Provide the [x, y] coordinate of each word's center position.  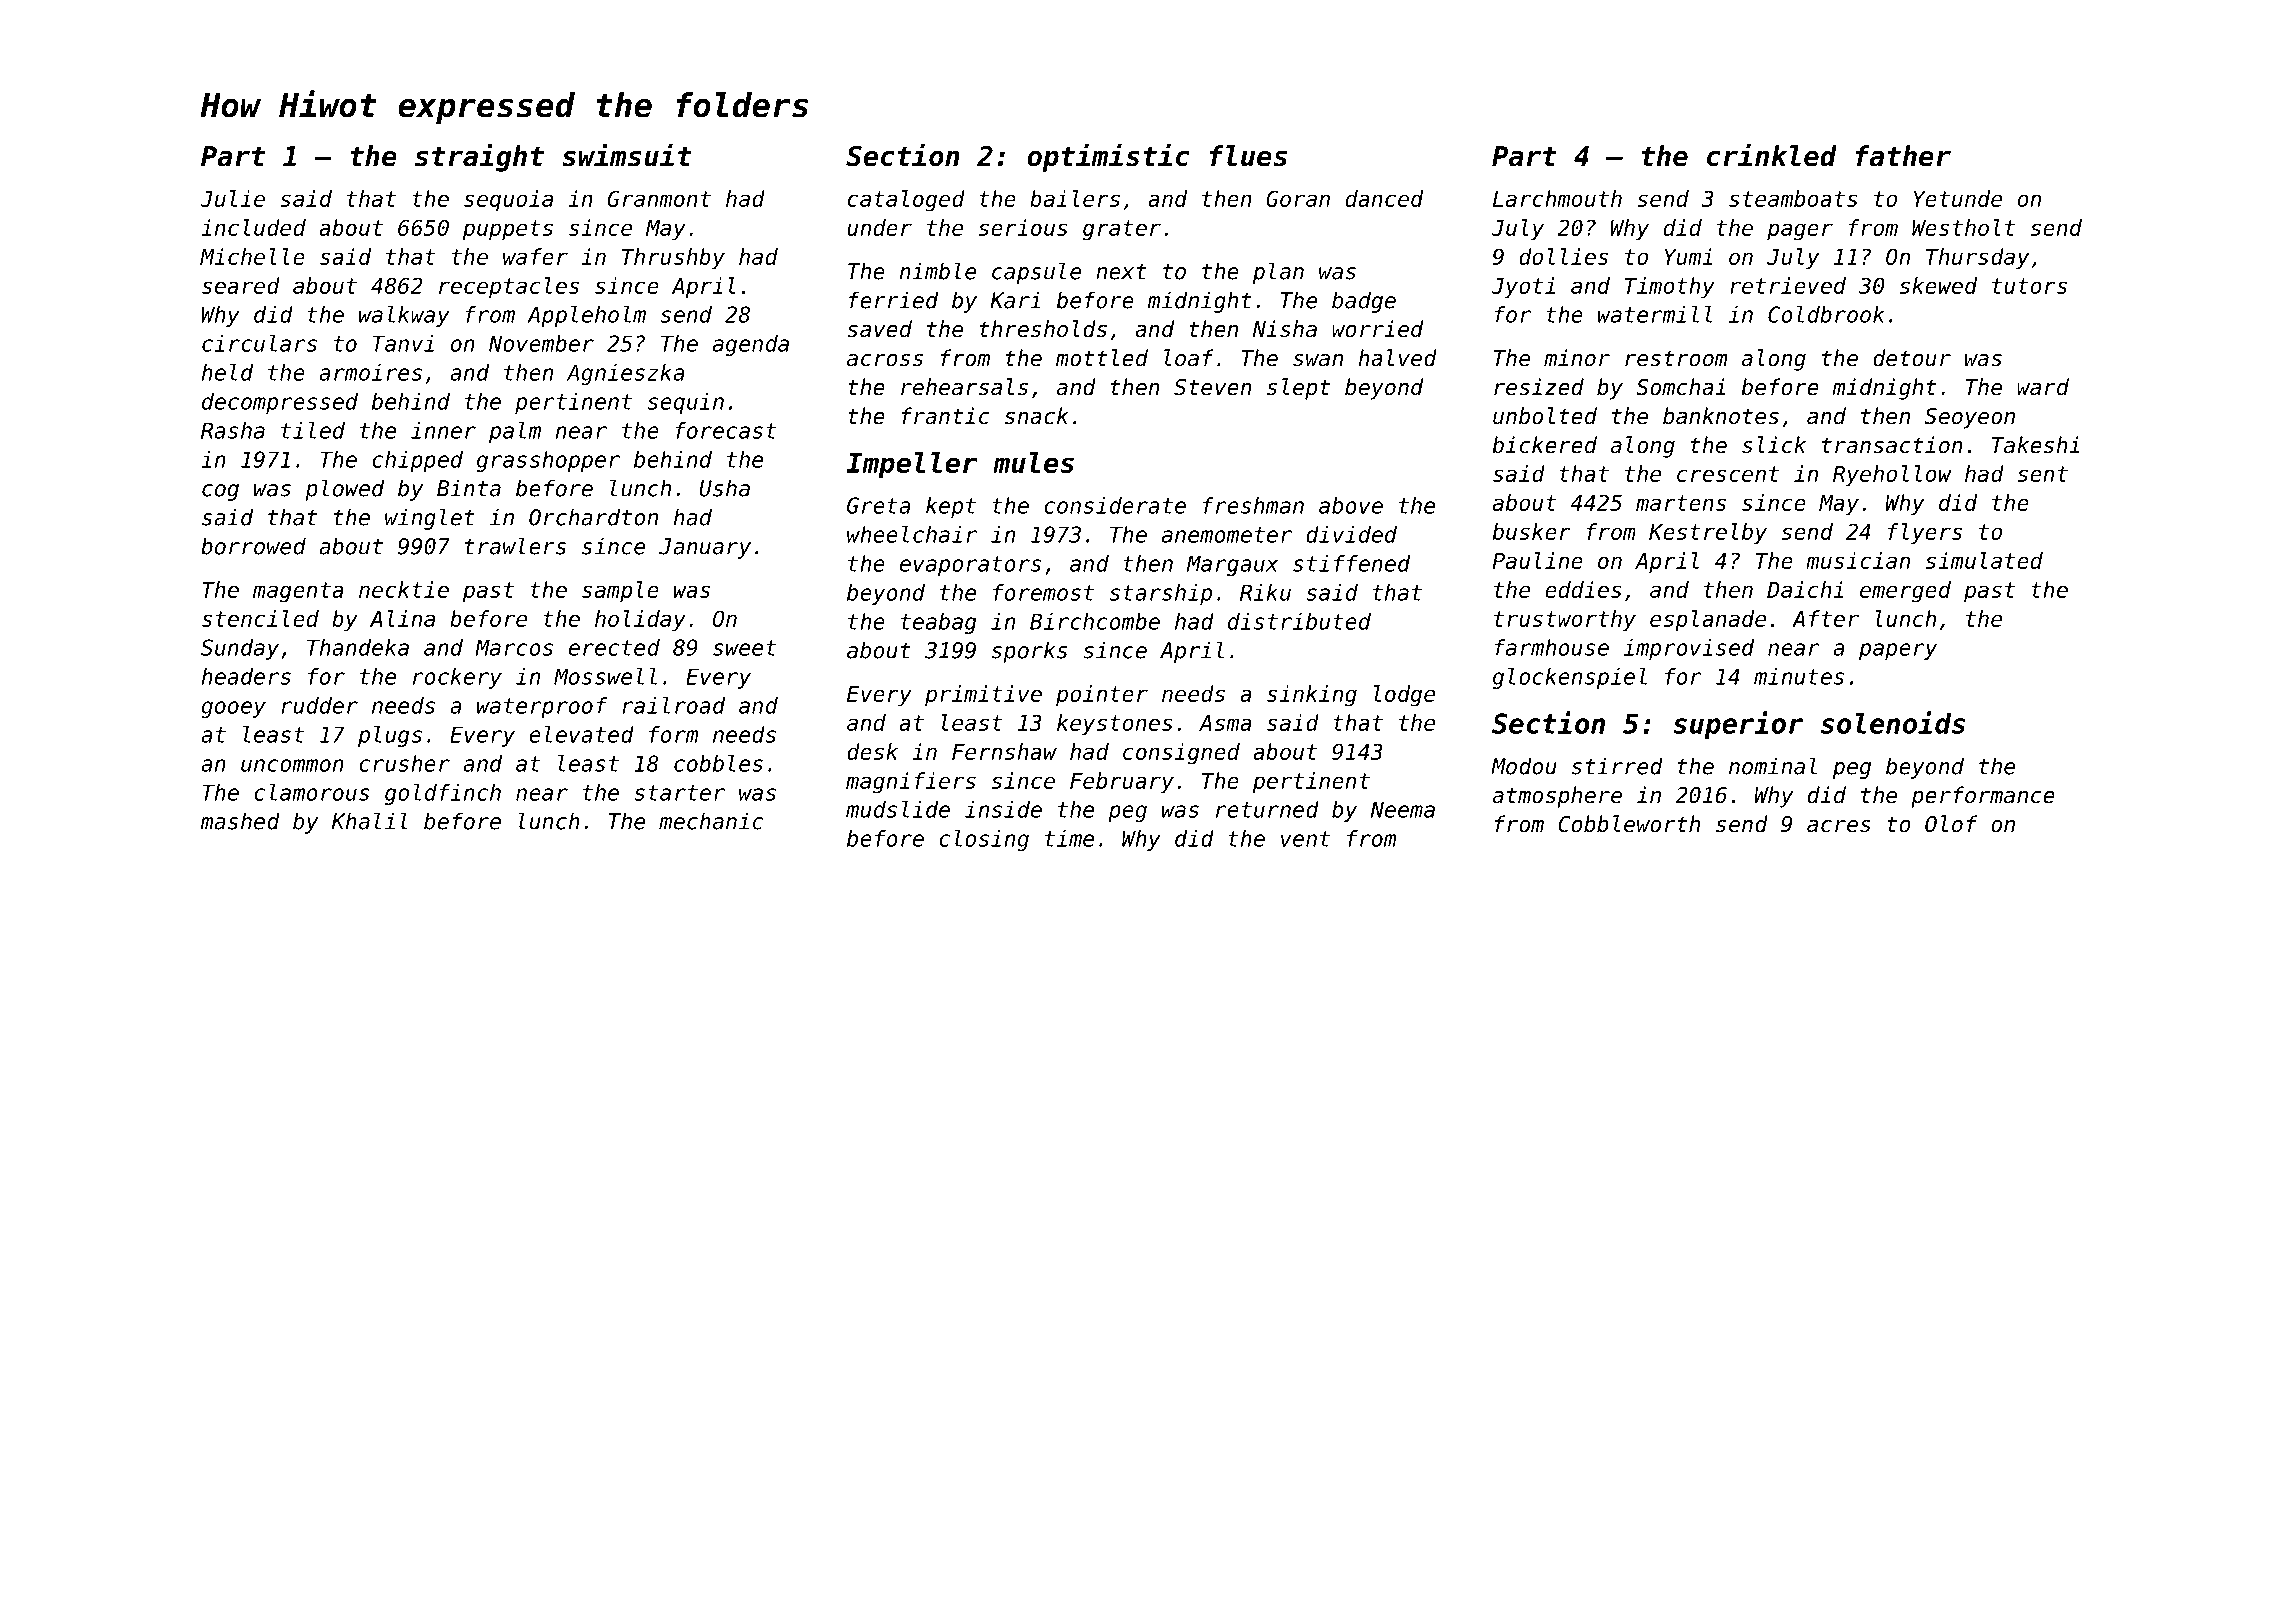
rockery [457, 678]
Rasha [233, 430]
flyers [1925, 534]
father [1903, 156]
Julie [232, 198]
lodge [1404, 696]
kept [951, 507]
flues [1248, 156]
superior [1738, 725]
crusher [404, 763]
